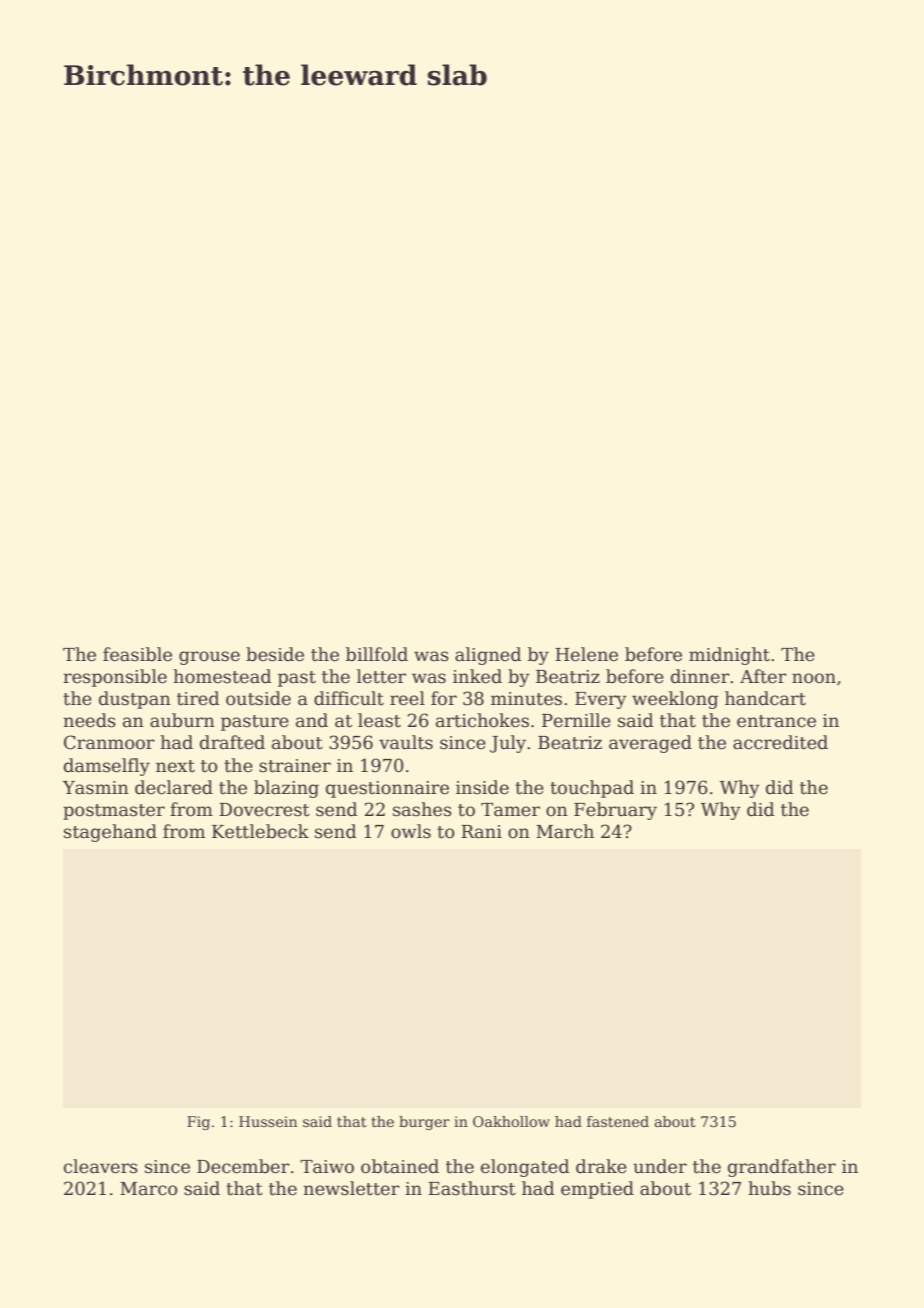 Image resolution: width=924 pixels, height=1308 pixels. I want to click on Rani, so click(481, 832).
